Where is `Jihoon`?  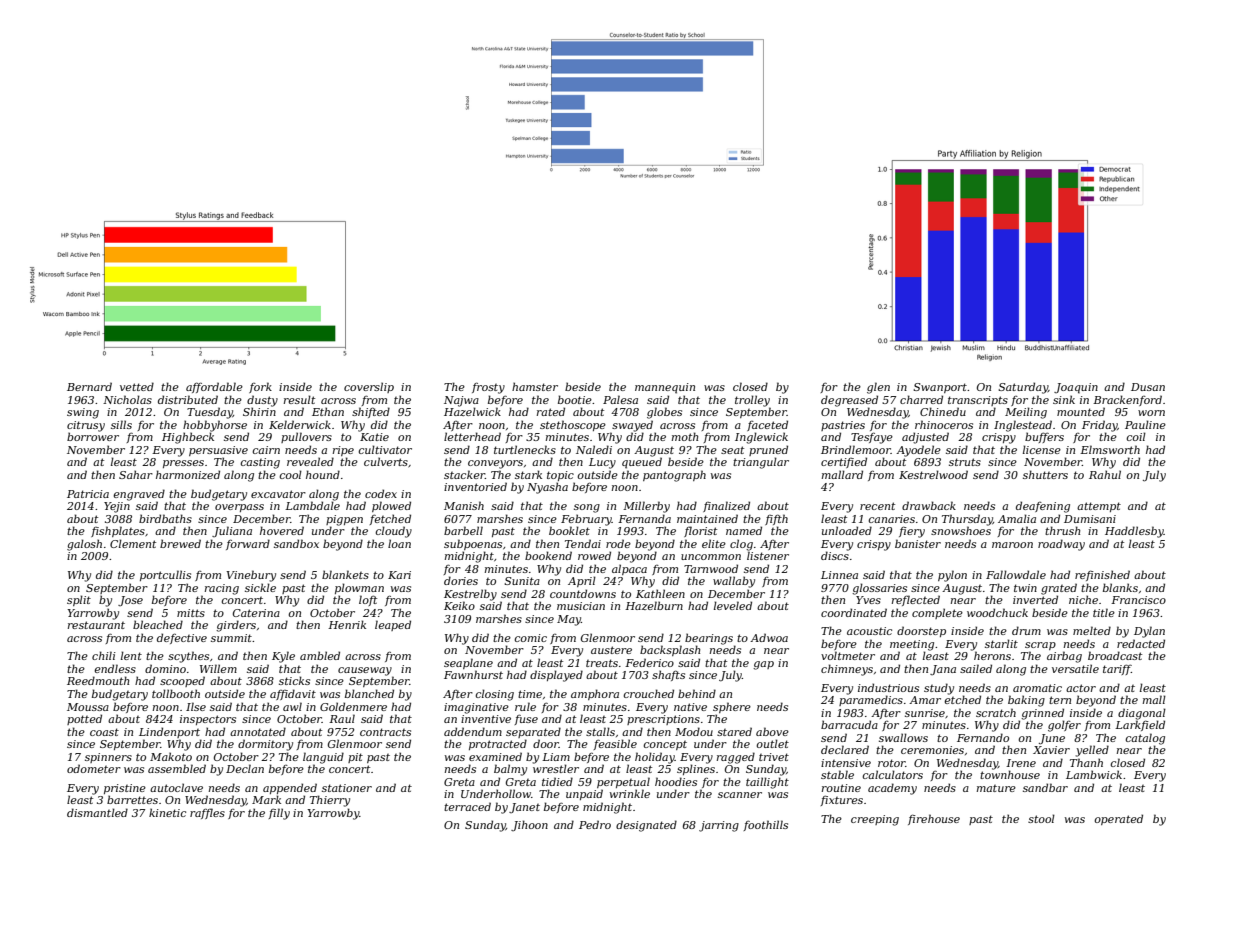
Jihoon is located at coordinates (529, 825).
